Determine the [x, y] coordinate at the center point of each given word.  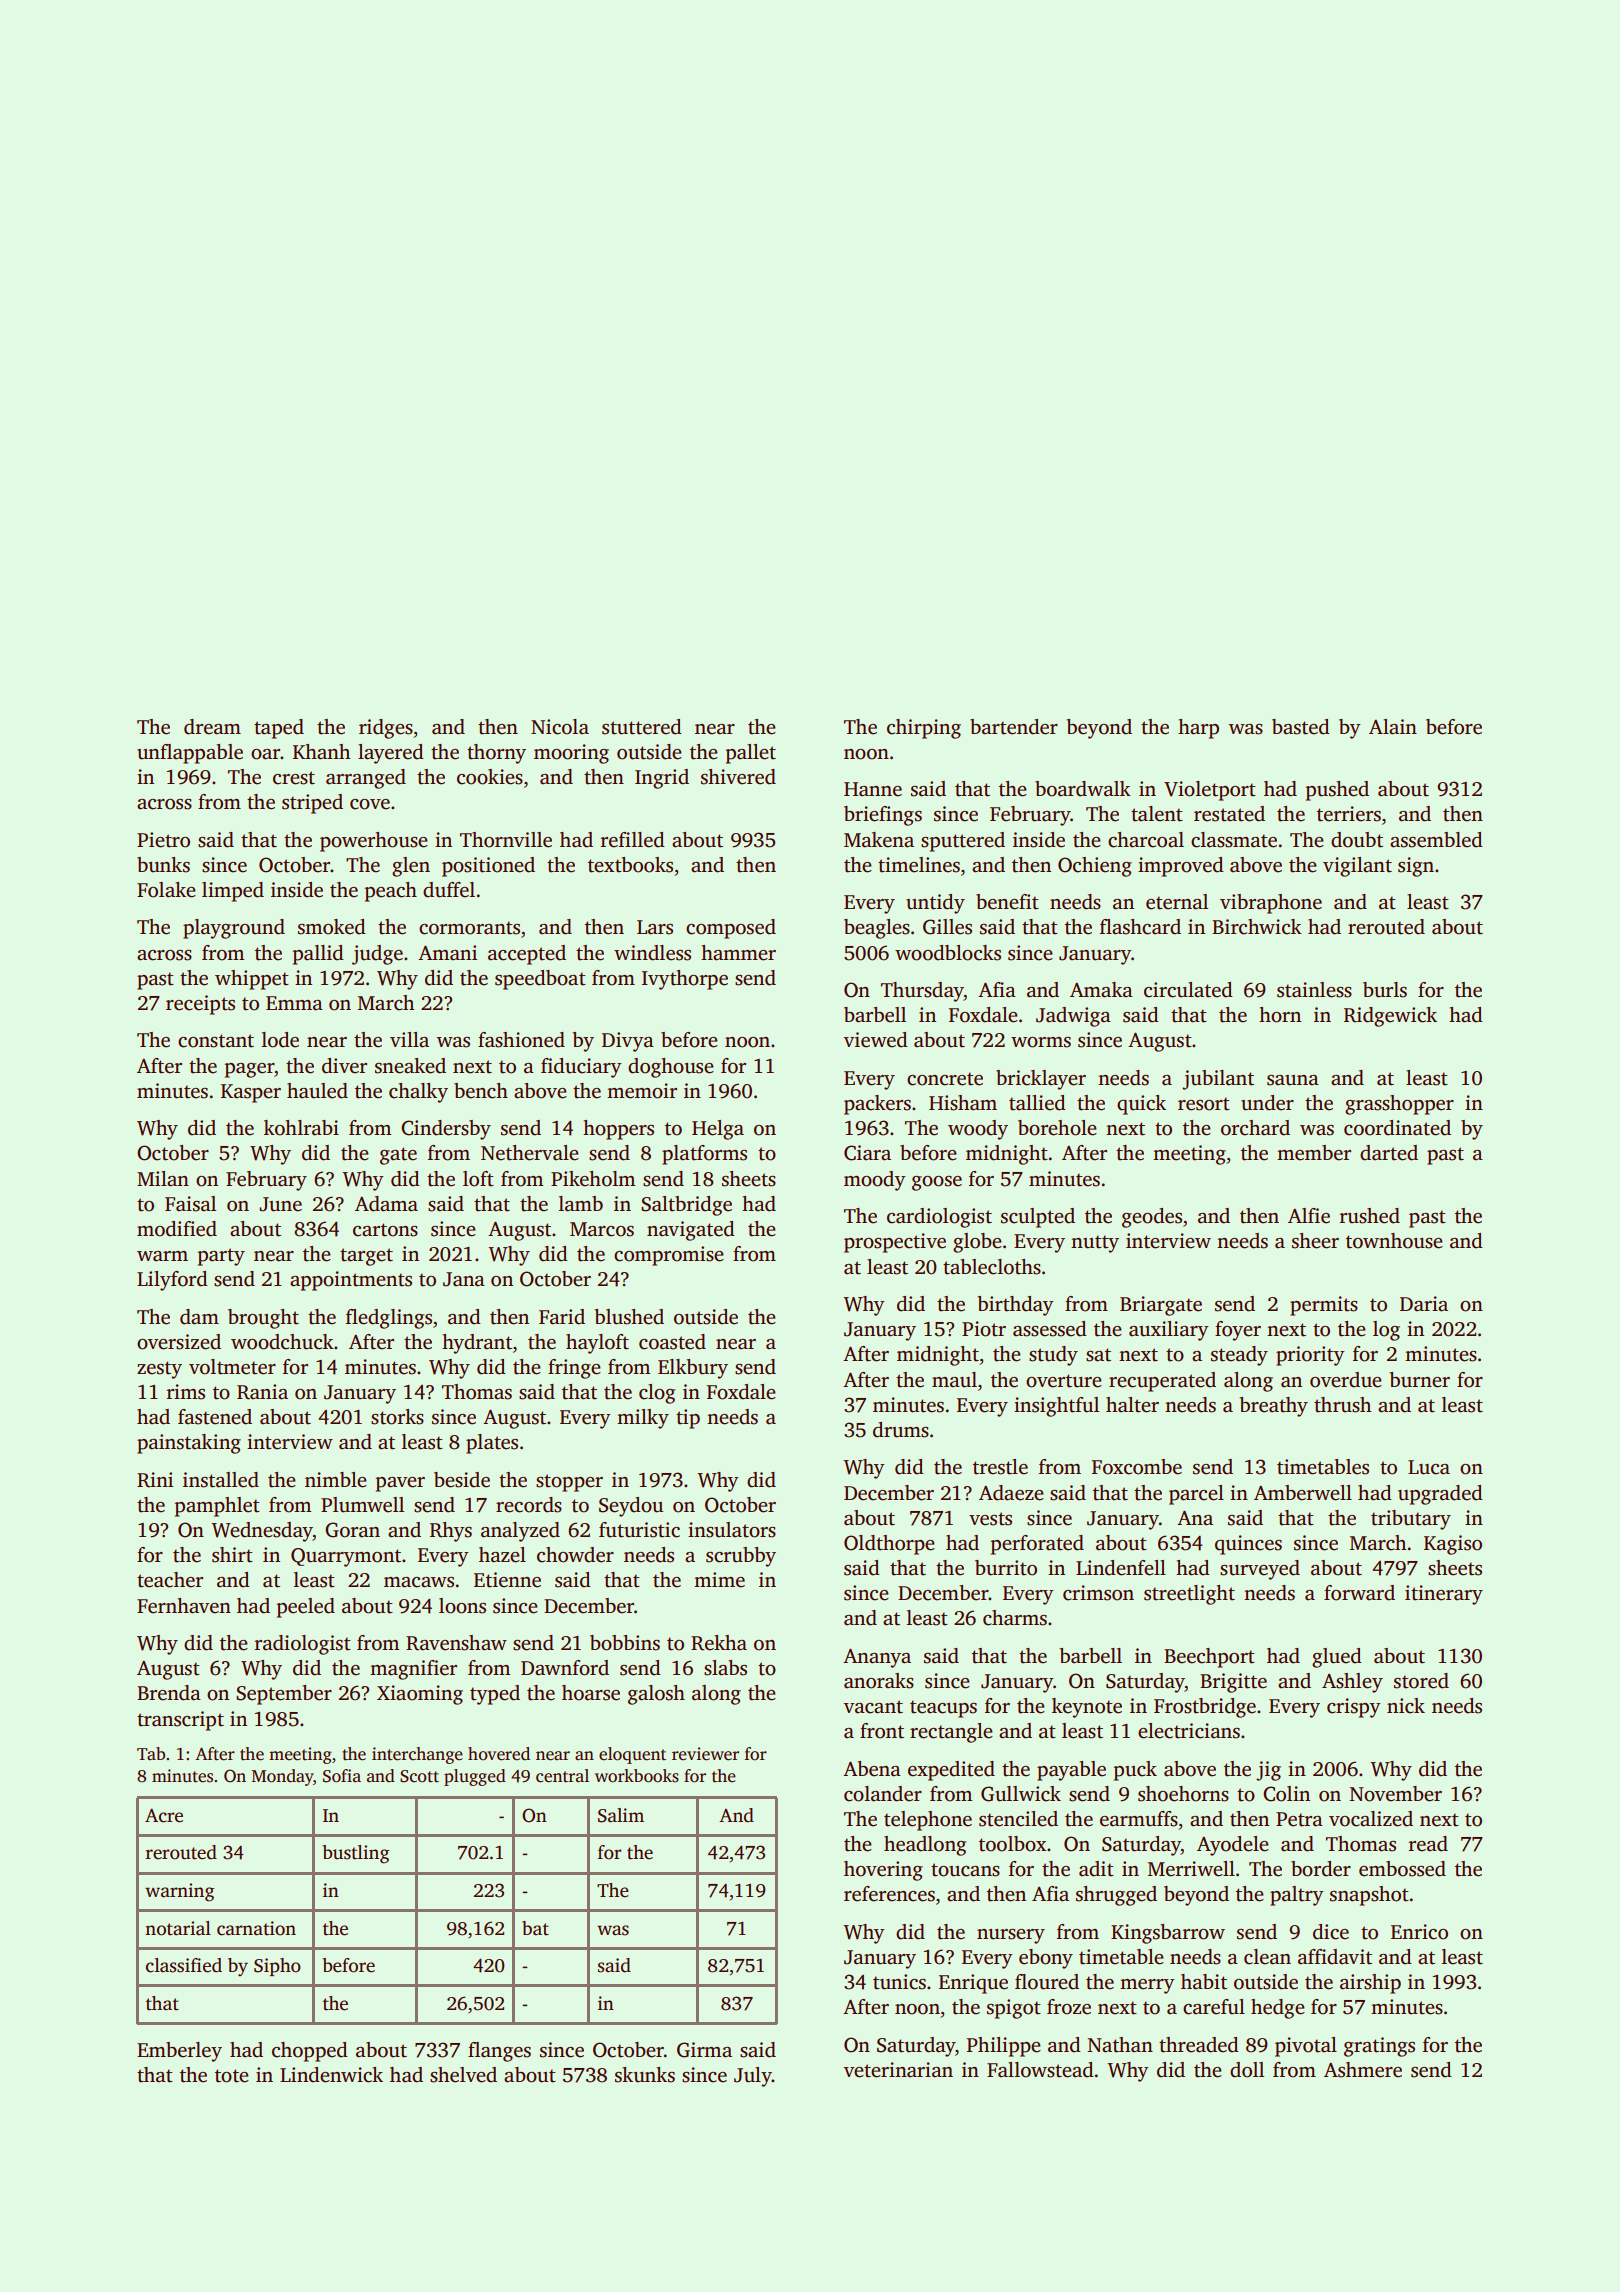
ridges [386, 729]
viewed [876, 1040]
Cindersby [446, 1130]
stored [1421, 1681]
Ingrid [662, 779]
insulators [732, 1530]
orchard [1255, 1128]
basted [1301, 727]
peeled [306, 1608]
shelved [463, 2075]
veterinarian [898, 2070]
